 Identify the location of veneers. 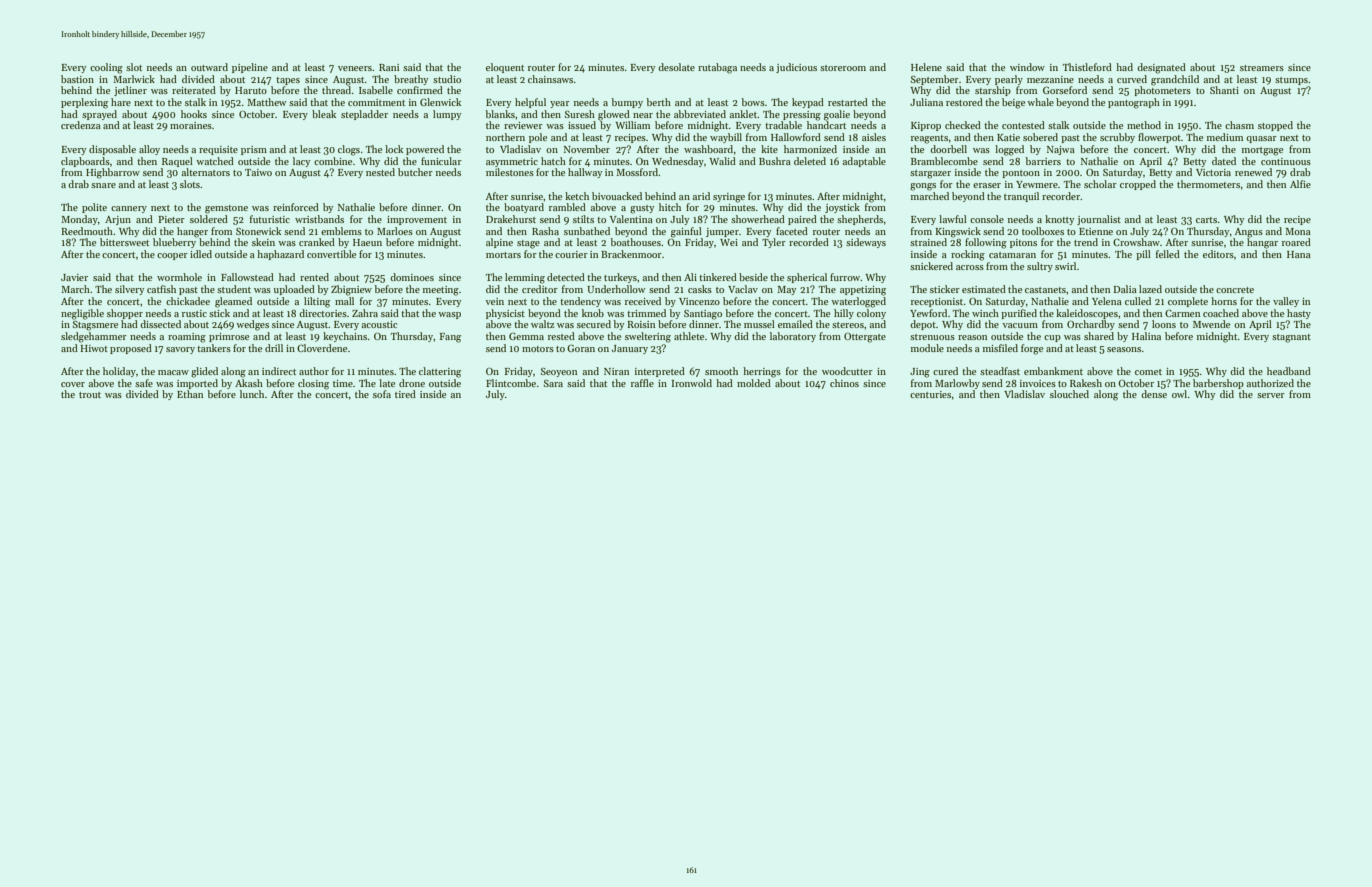
(355, 68).
